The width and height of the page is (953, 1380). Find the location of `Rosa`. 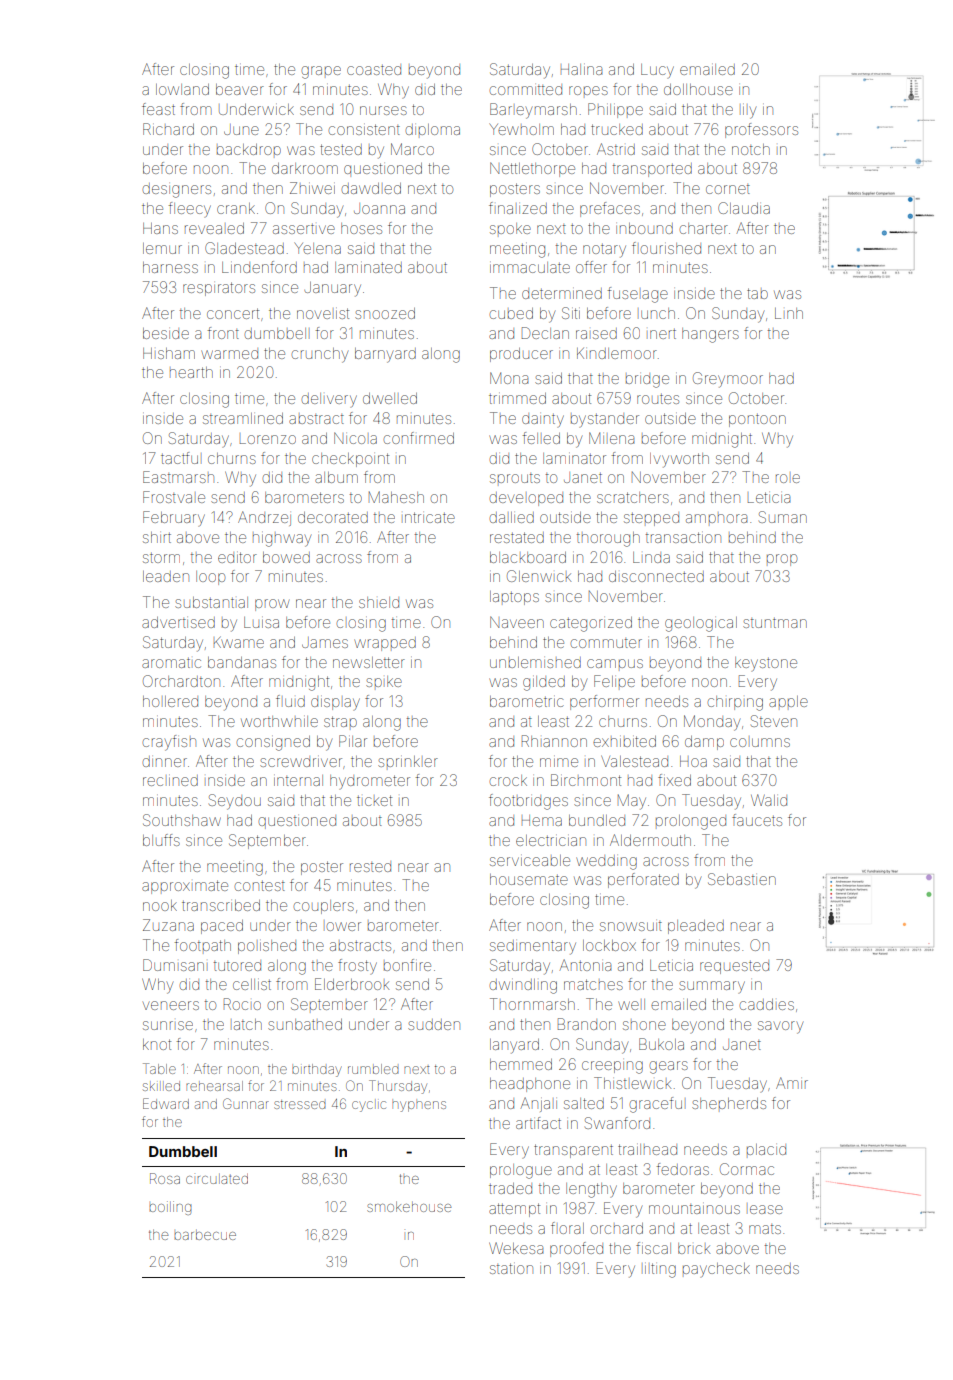

Rosa is located at coordinates (165, 1178).
